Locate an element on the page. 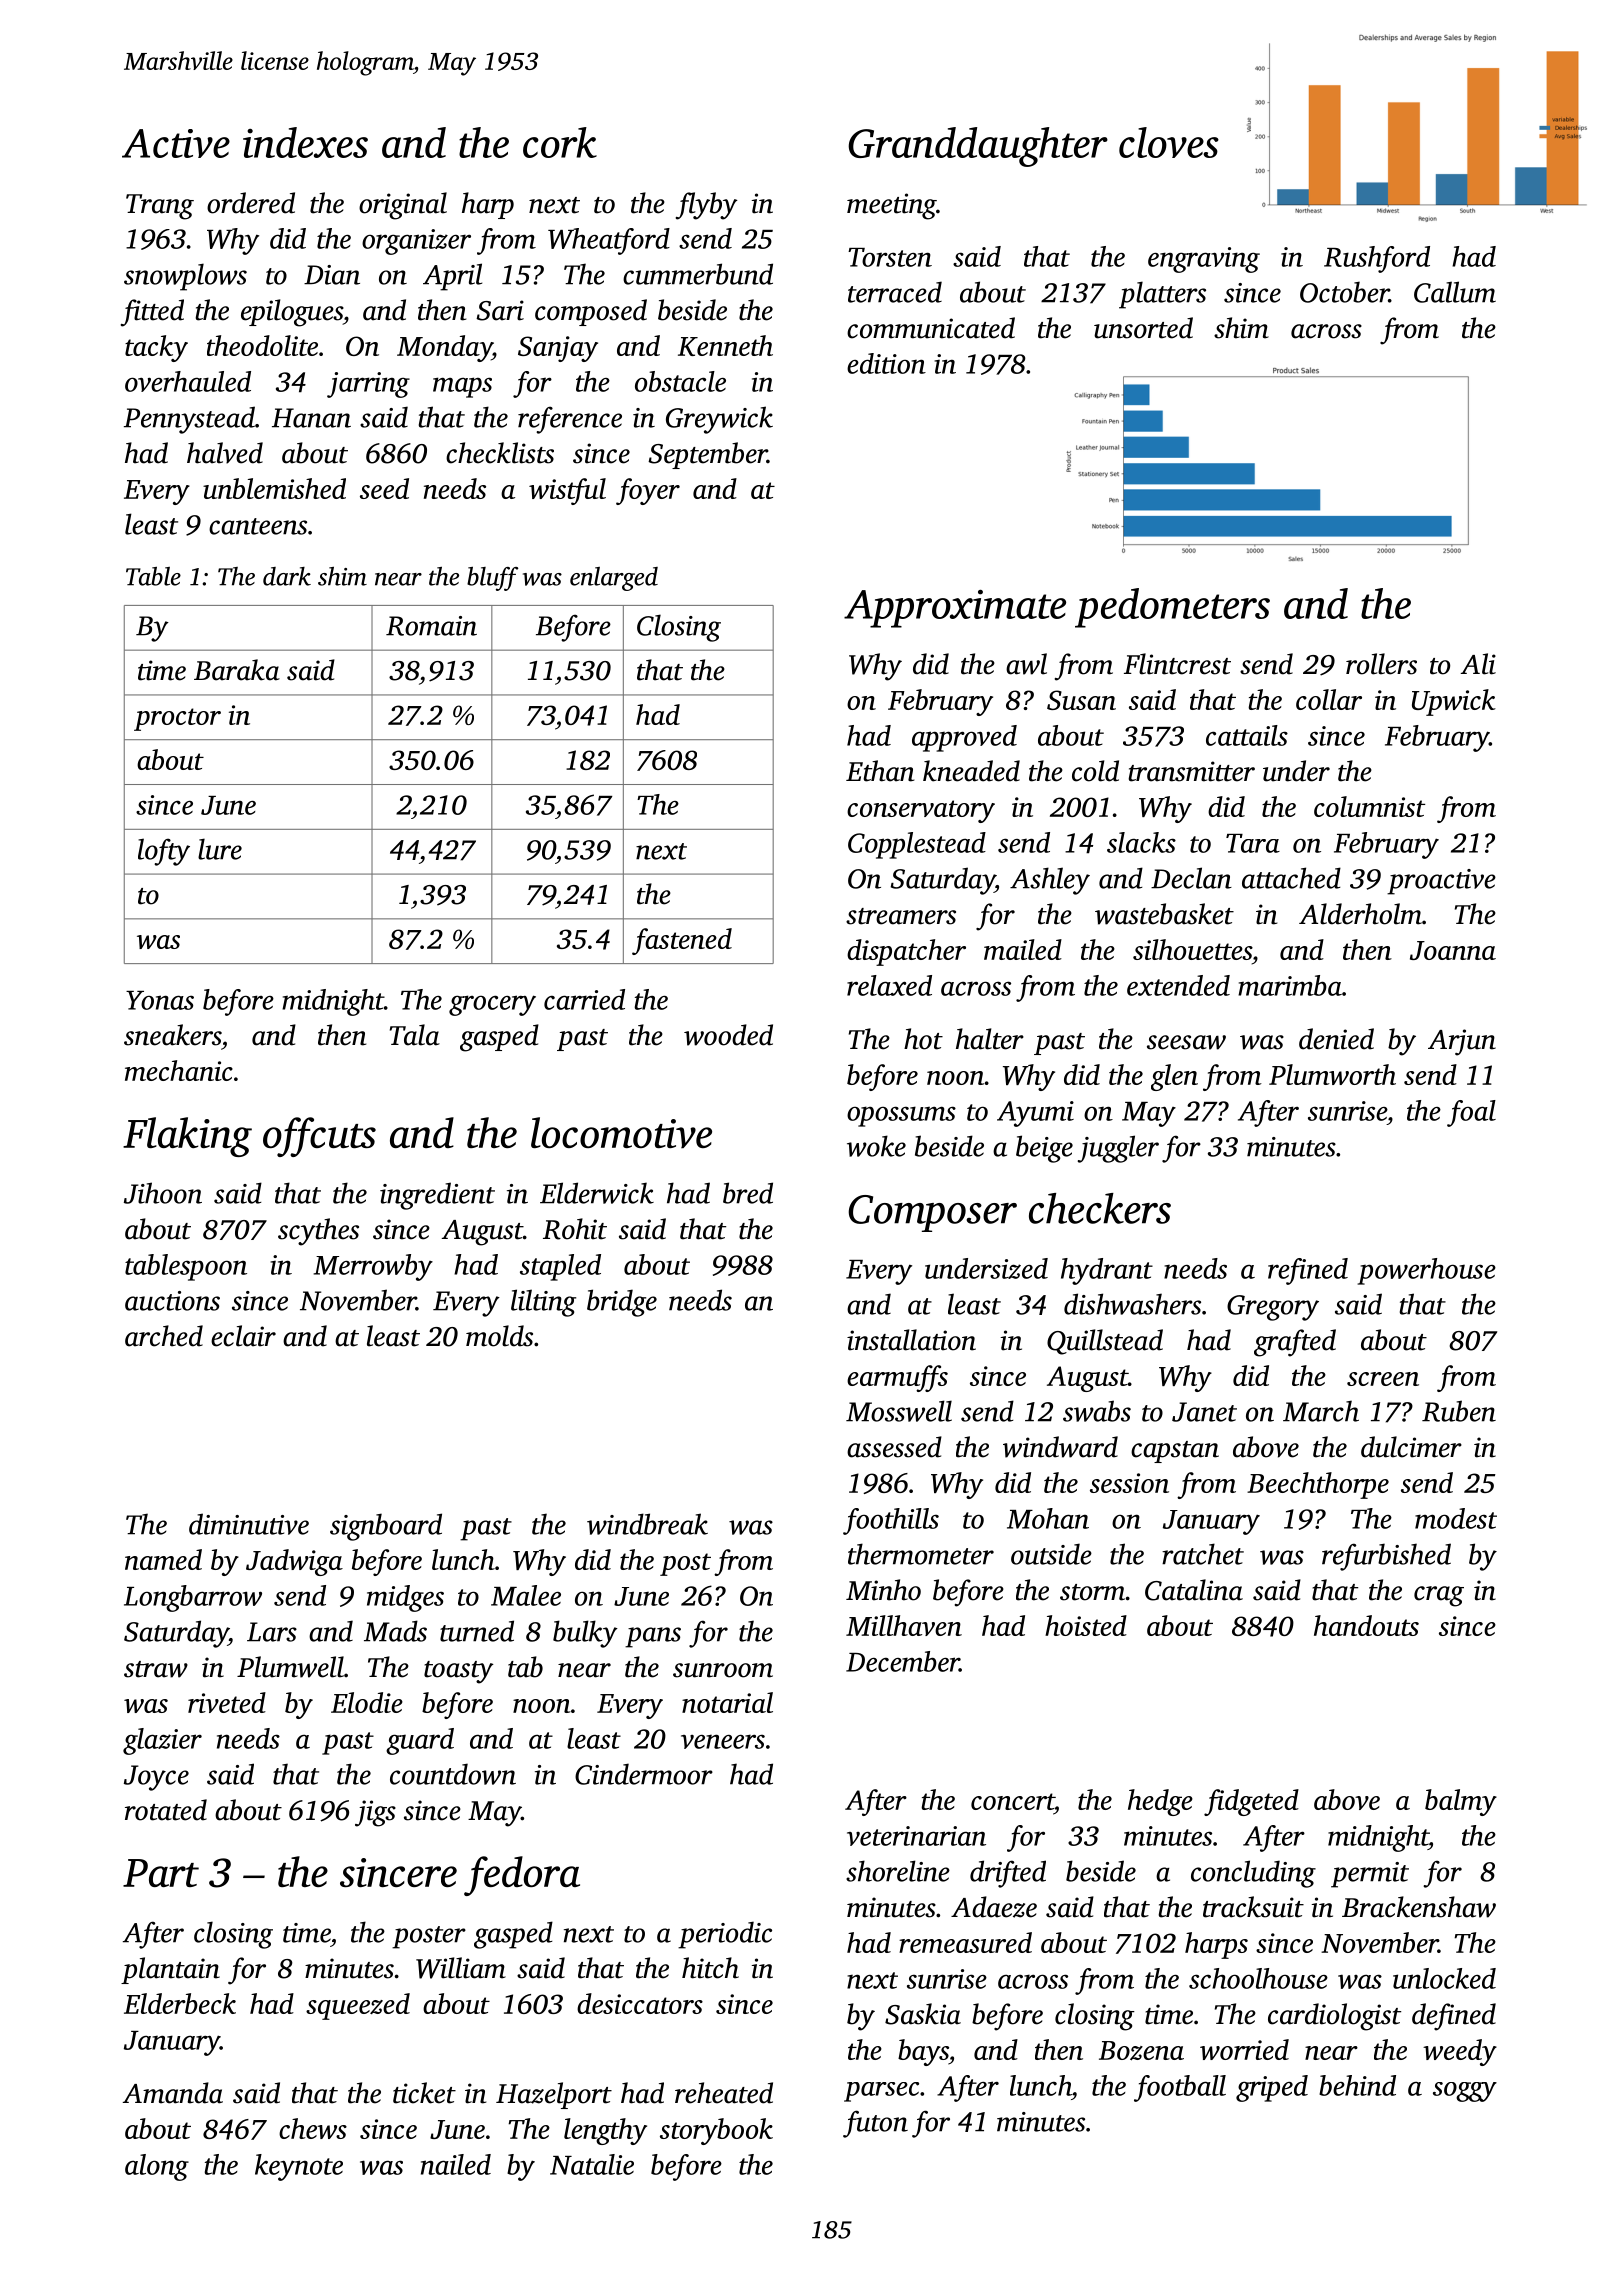  Granddaughter is located at coordinates (978, 147).
